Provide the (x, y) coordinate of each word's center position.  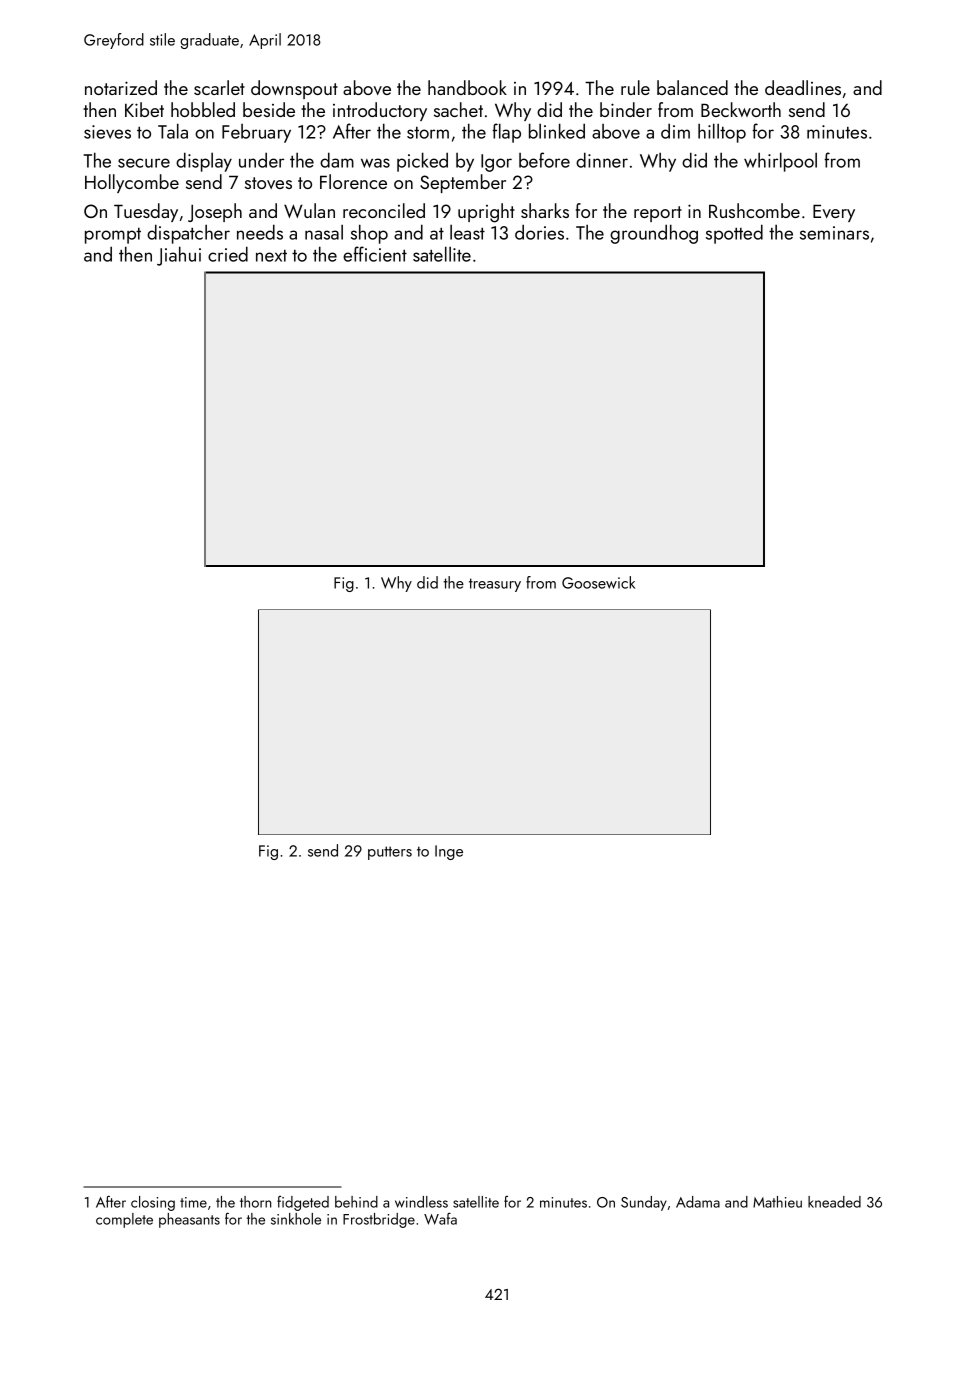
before (544, 160)
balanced (692, 87)
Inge (449, 852)
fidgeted (303, 1203)
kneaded (834, 1202)
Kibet (144, 109)
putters (390, 853)
